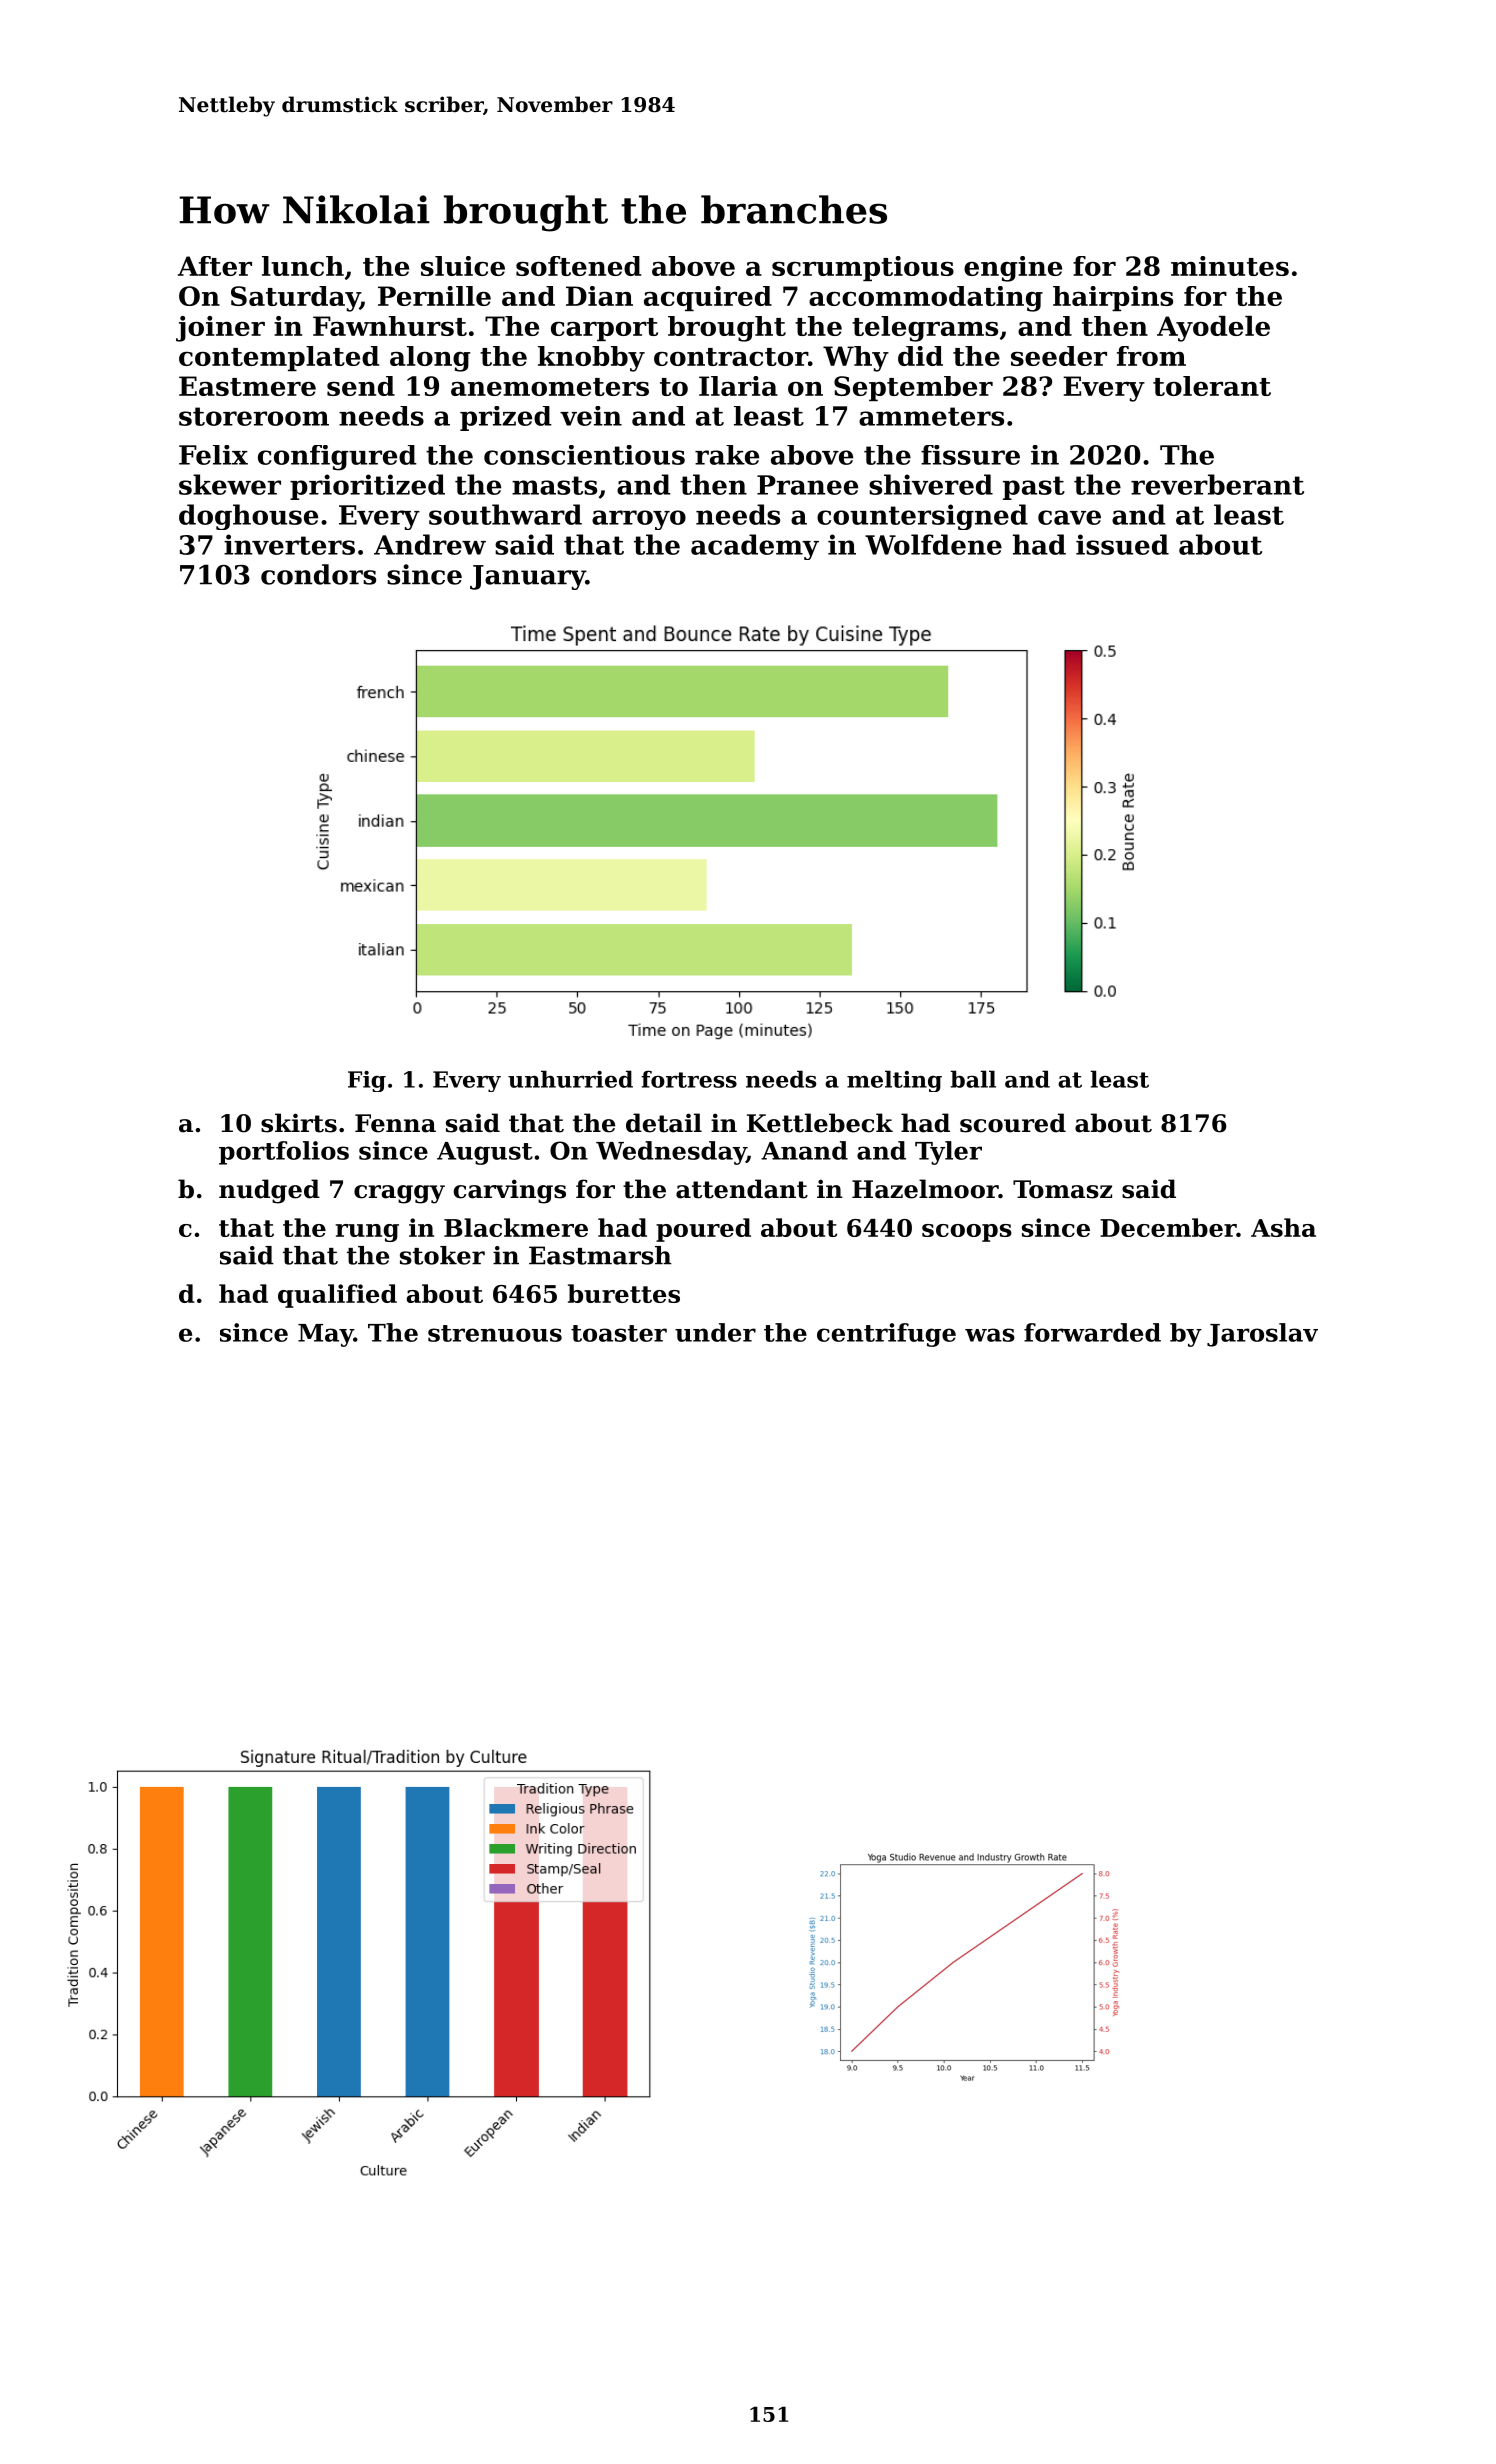 The height and width of the page is (2464, 1496). I want to click on storeroom, so click(254, 416).
